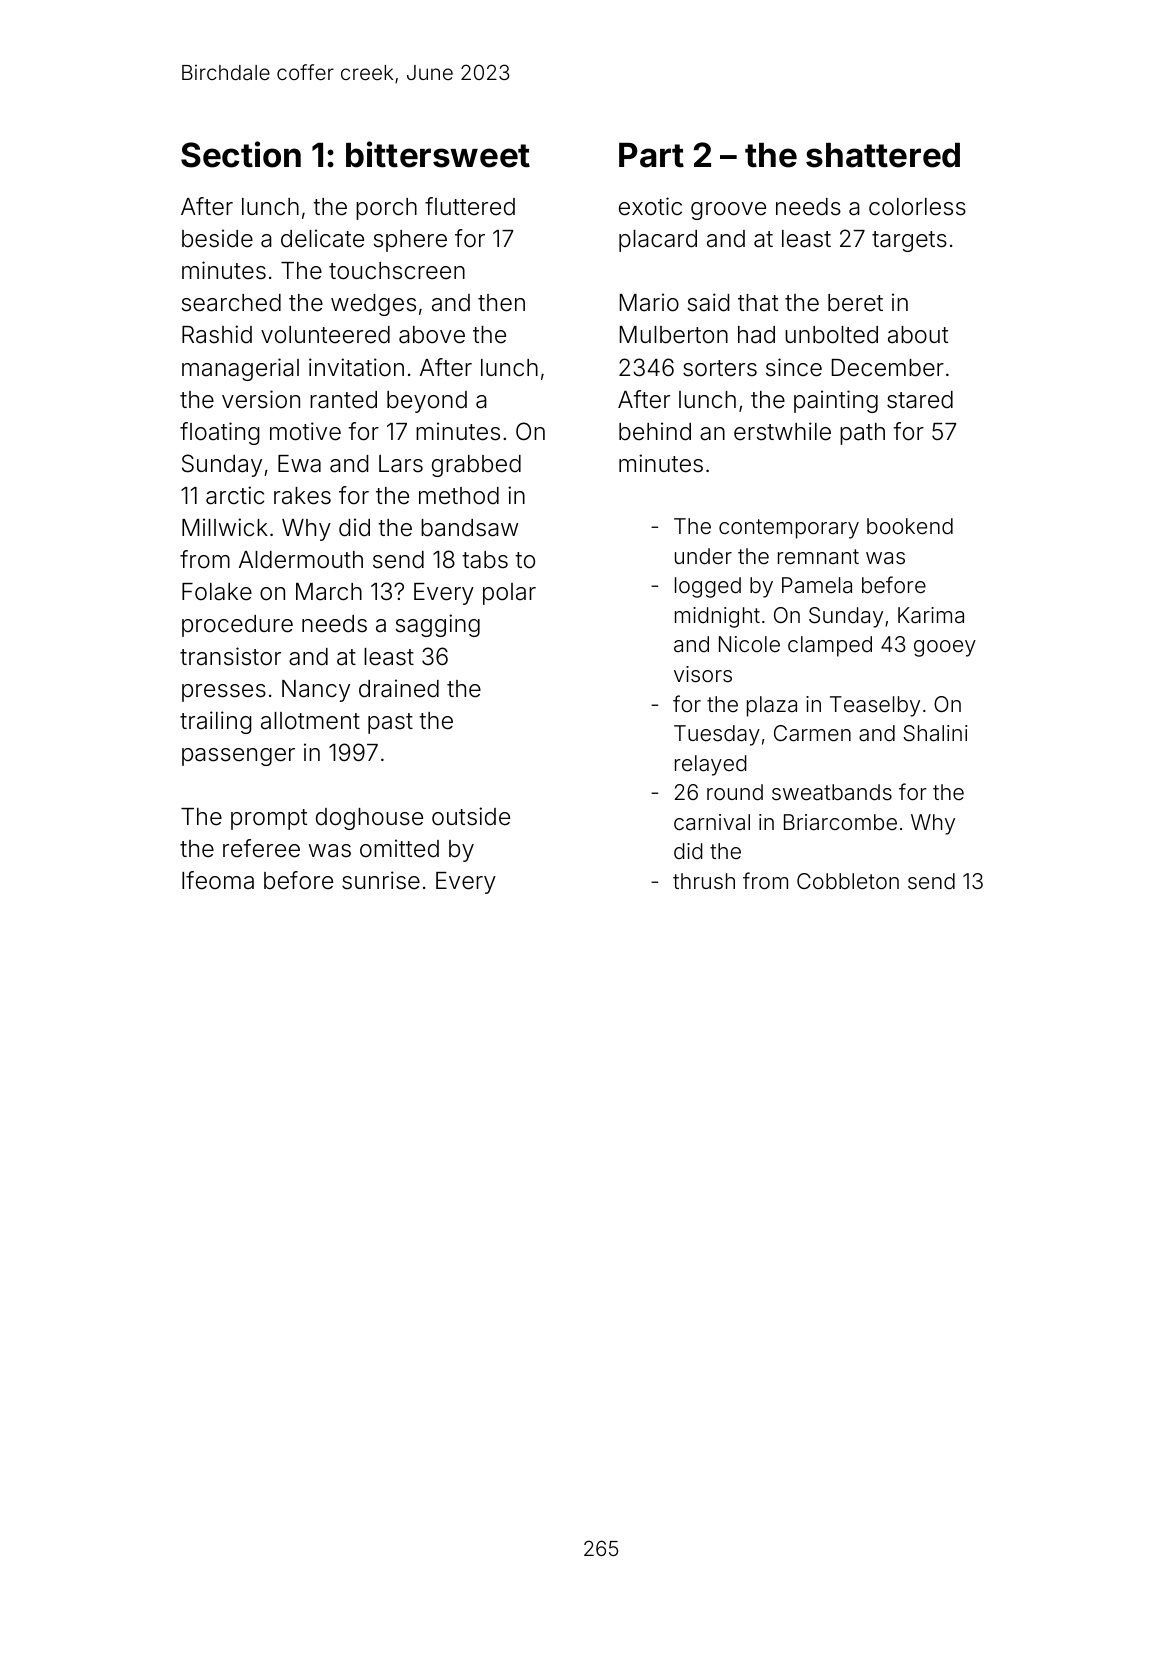  Describe the element at coordinates (717, 735) in the screenshot. I see `Tuesday` at that location.
